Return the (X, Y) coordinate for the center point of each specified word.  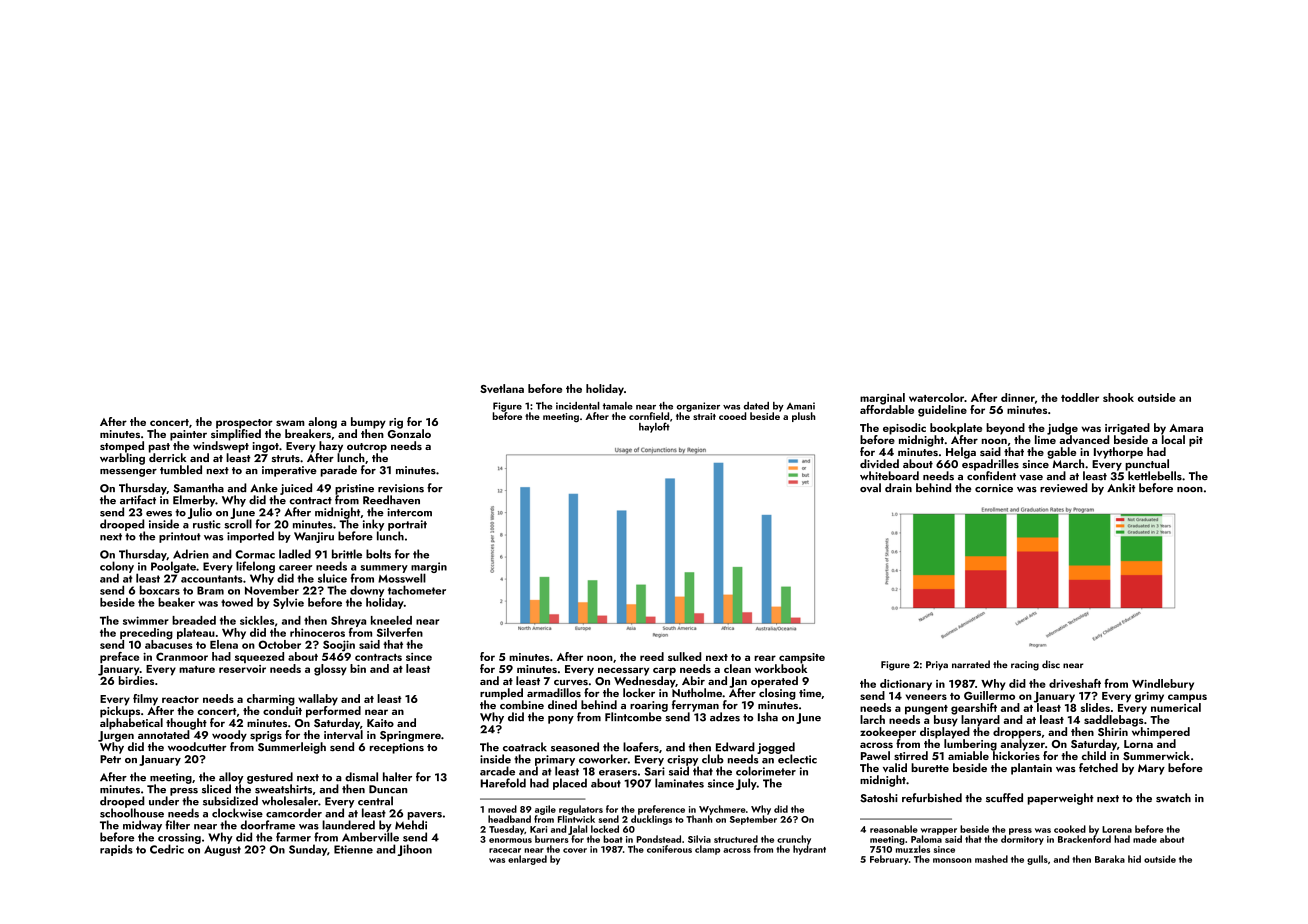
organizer (698, 407)
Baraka (1110, 859)
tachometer (417, 590)
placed (570, 784)
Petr (110, 759)
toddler (1080, 397)
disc (1051, 664)
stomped (122, 447)
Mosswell (402, 578)
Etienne (353, 849)
